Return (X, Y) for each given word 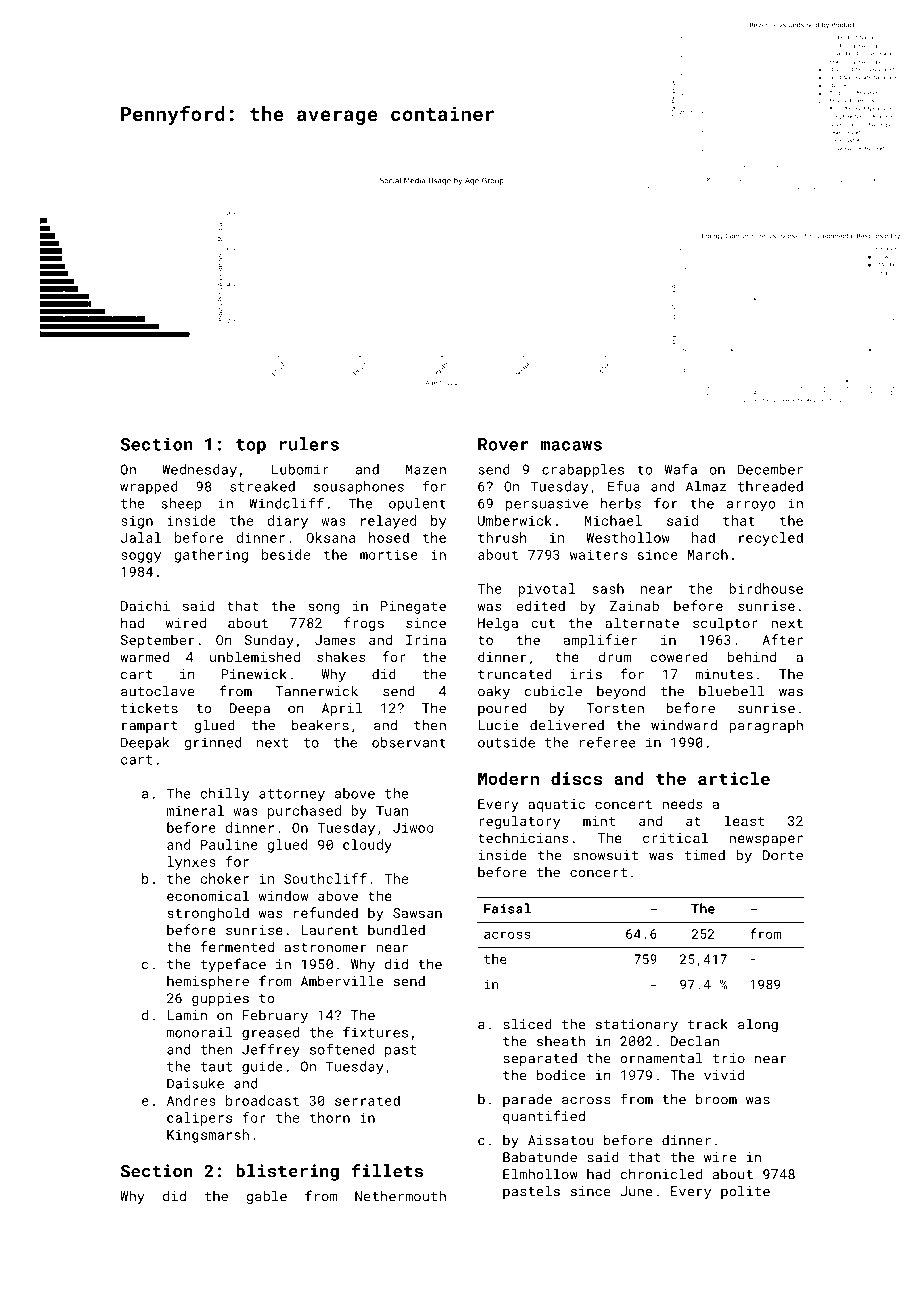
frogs (364, 624)
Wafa (681, 469)
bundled (396, 929)
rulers (309, 444)
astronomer (325, 947)
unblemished (255, 656)
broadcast (262, 1100)
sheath (561, 1041)
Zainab (634, 605)
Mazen (426, 469)
